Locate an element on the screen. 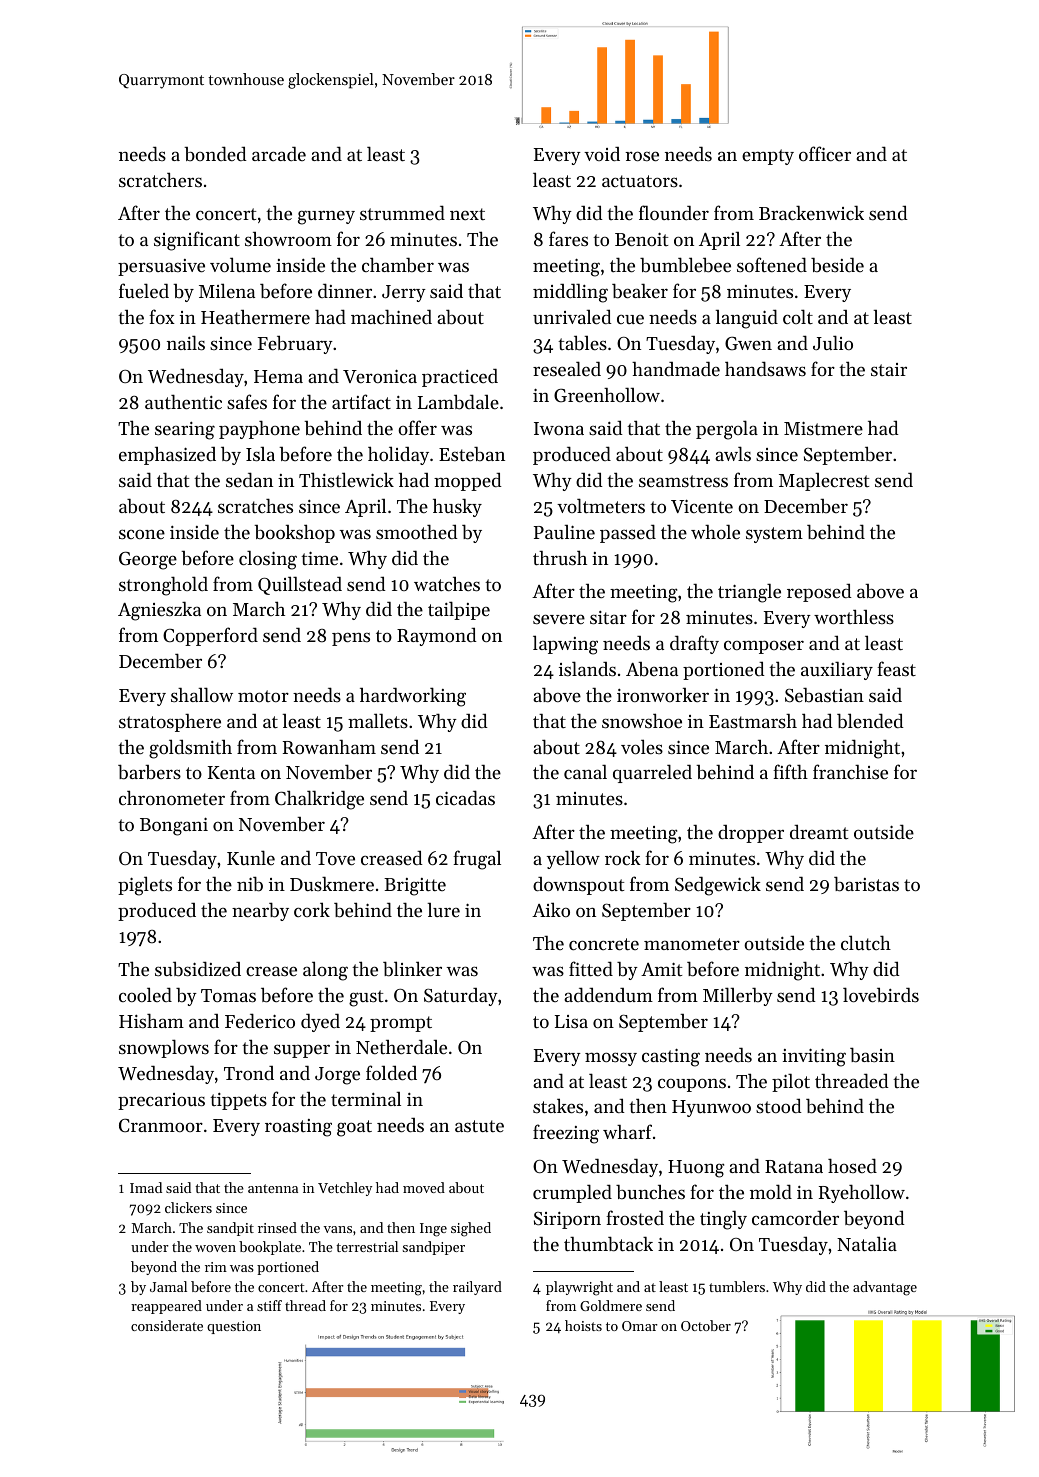 The width and height of the screenshot is (1039, 1477). moved is located at coordinates (424, 1187).
